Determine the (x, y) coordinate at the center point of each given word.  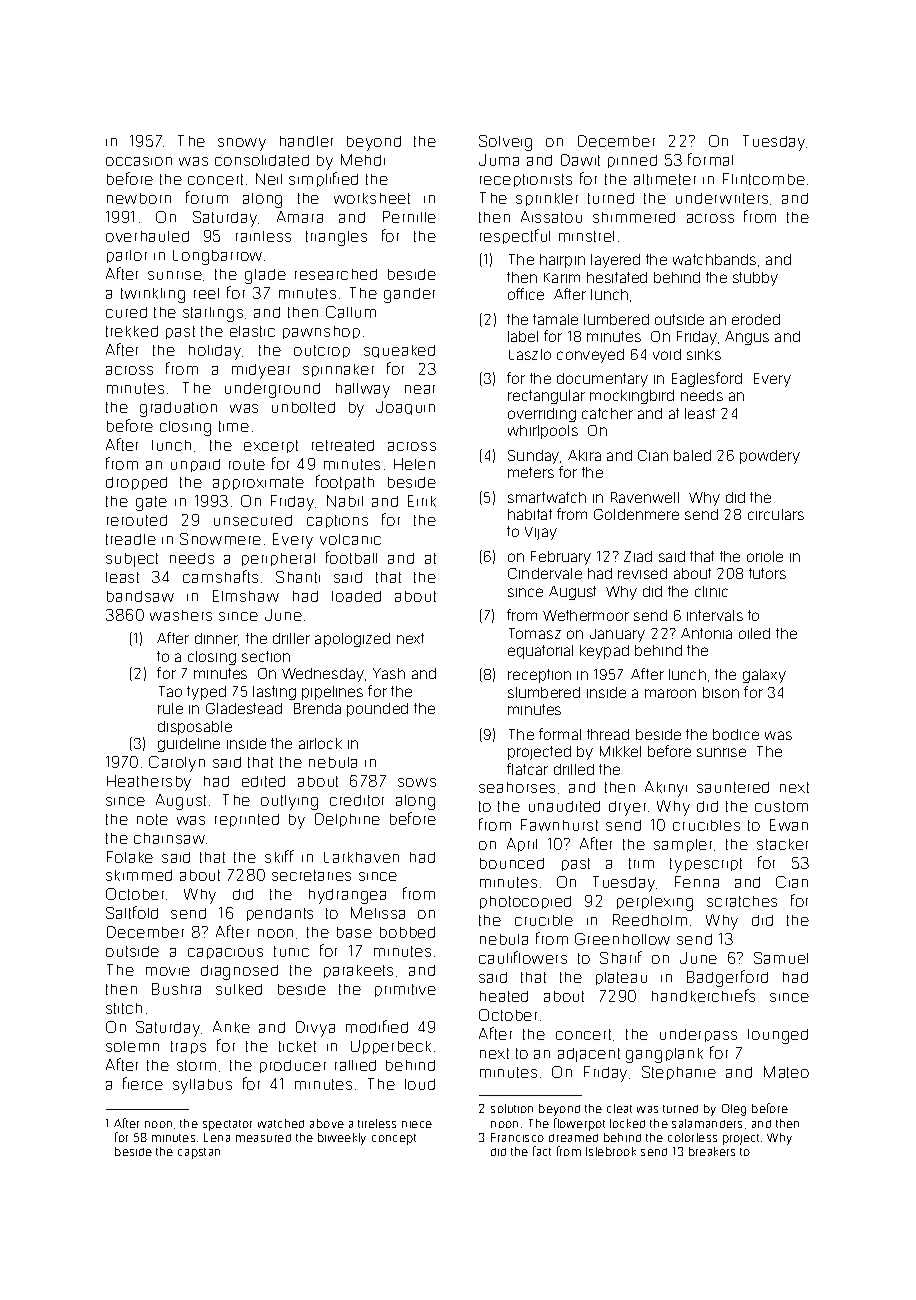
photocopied (525, 902)
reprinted (247, 820)
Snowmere (220, 539)
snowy (242, 144)
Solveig (505, 143)
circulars (776, 514)
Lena (217, 1137)
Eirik (422, 501)
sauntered (733, 787)
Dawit (580, 160)
